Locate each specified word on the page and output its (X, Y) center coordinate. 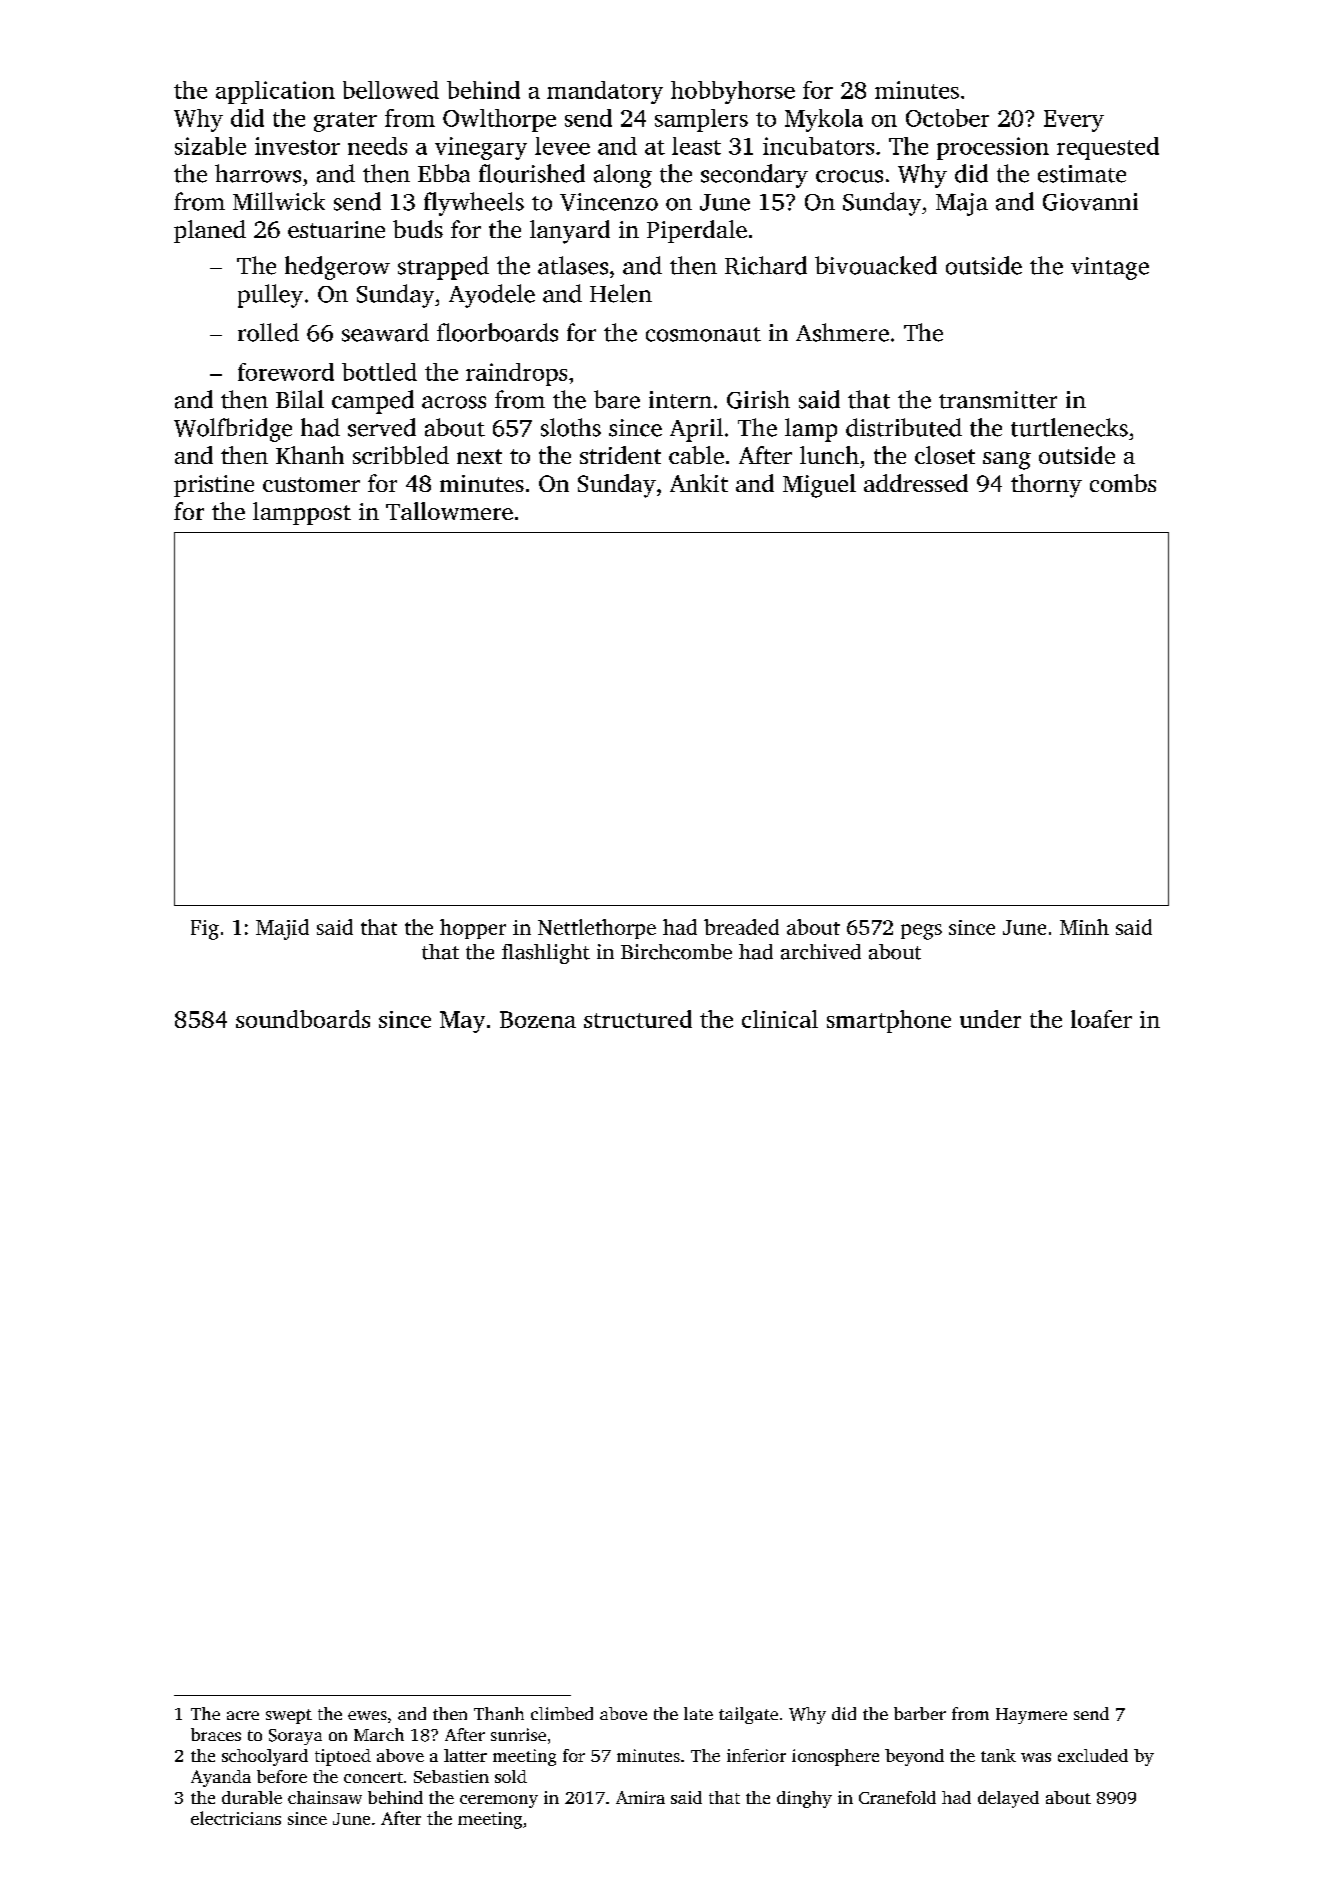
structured (638, 1019)
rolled (268, 332)
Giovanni (1090, 202)
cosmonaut (703, 334)
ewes (367, 1715)
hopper (473, 929)
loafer (1101, 1019)
